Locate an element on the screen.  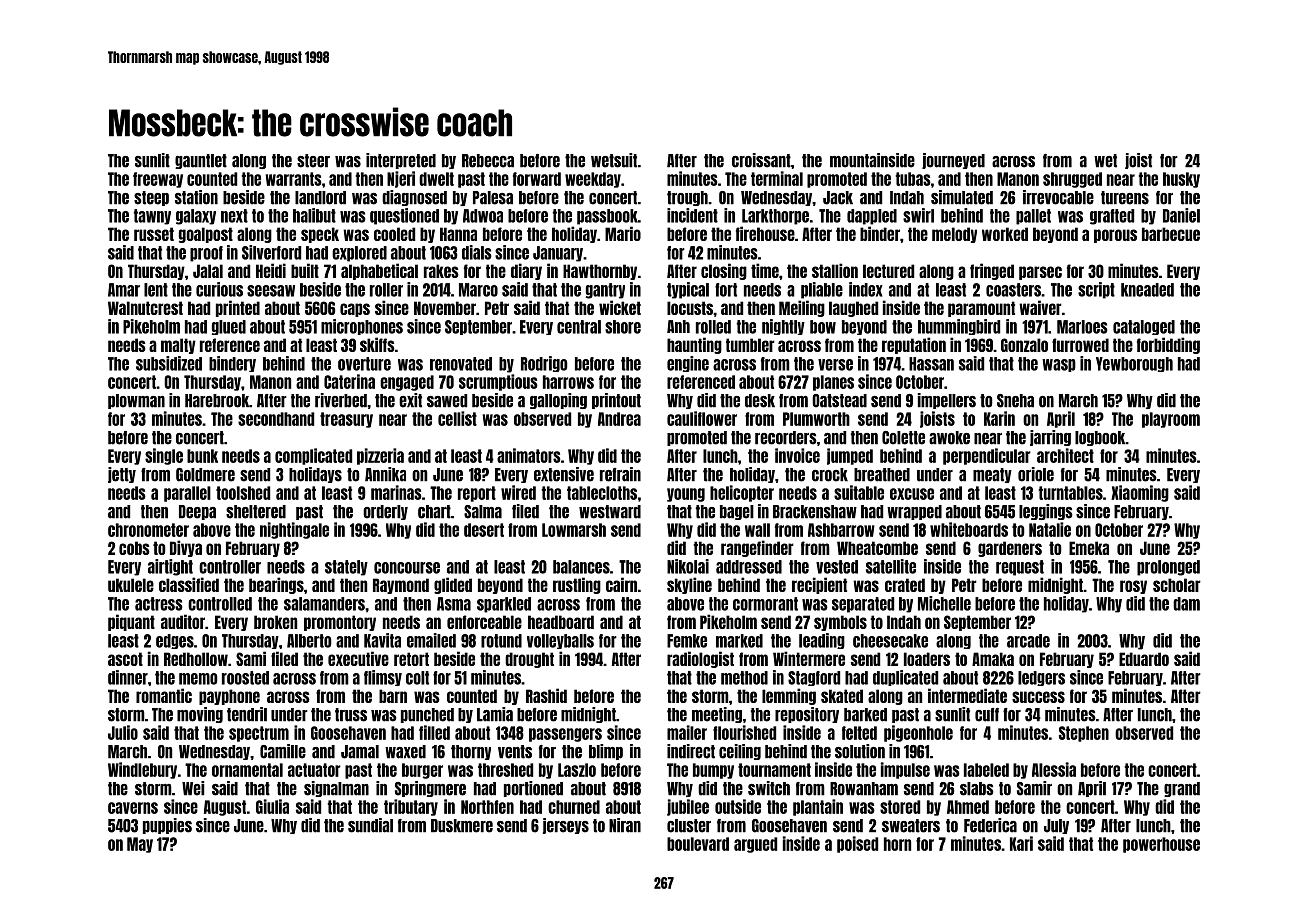
gauntlet is located at coordinates (201, 161).
